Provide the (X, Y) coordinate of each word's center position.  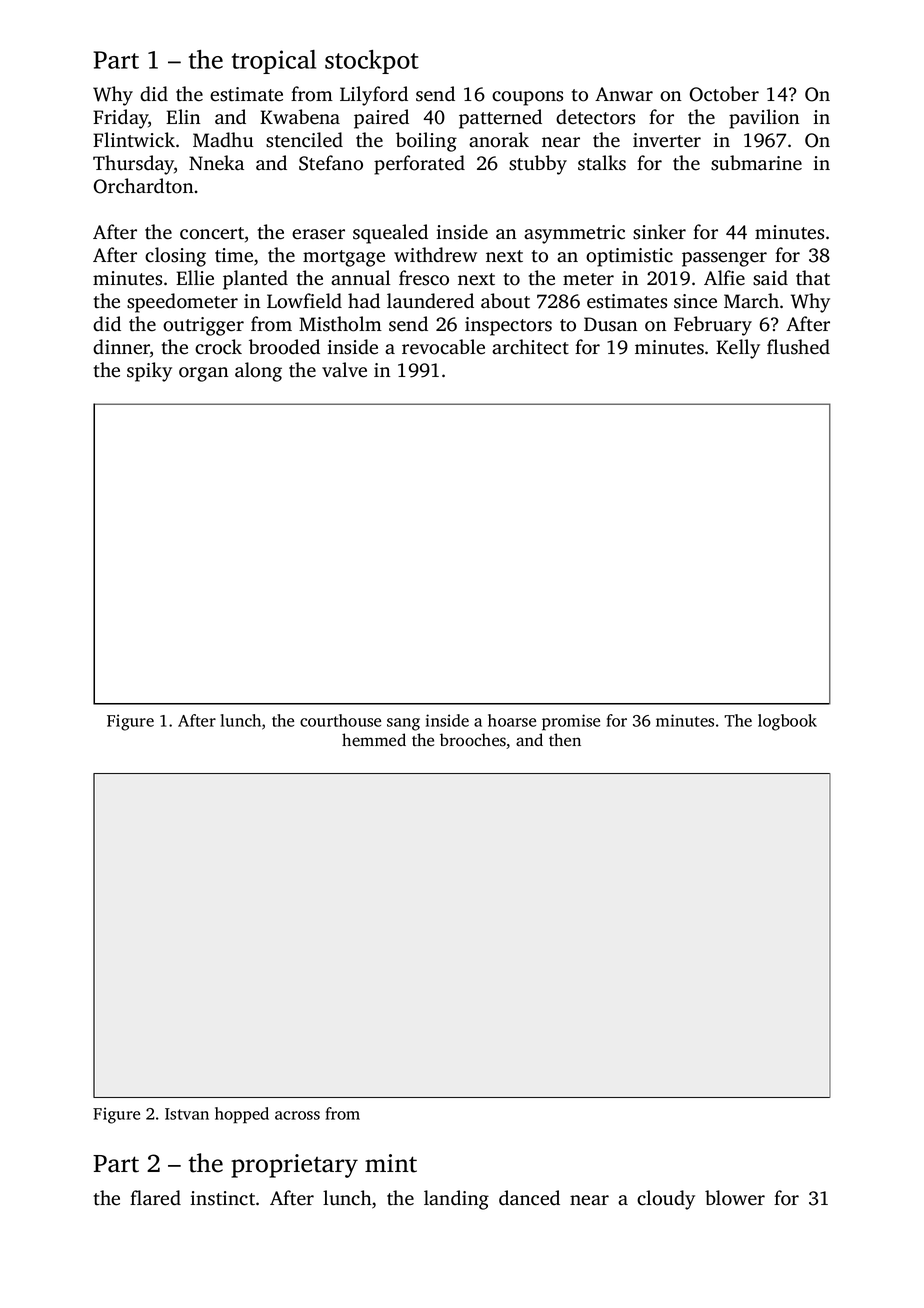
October (724, 94)
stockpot (372, 62)
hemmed (374, 740)
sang (403, 724)
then (565, 739)
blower (735, 1198)
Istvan (187, 1114)
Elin (183, 116)
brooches (473, 740)
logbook (787, 722)
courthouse (340, 720)
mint (391, 1163)
